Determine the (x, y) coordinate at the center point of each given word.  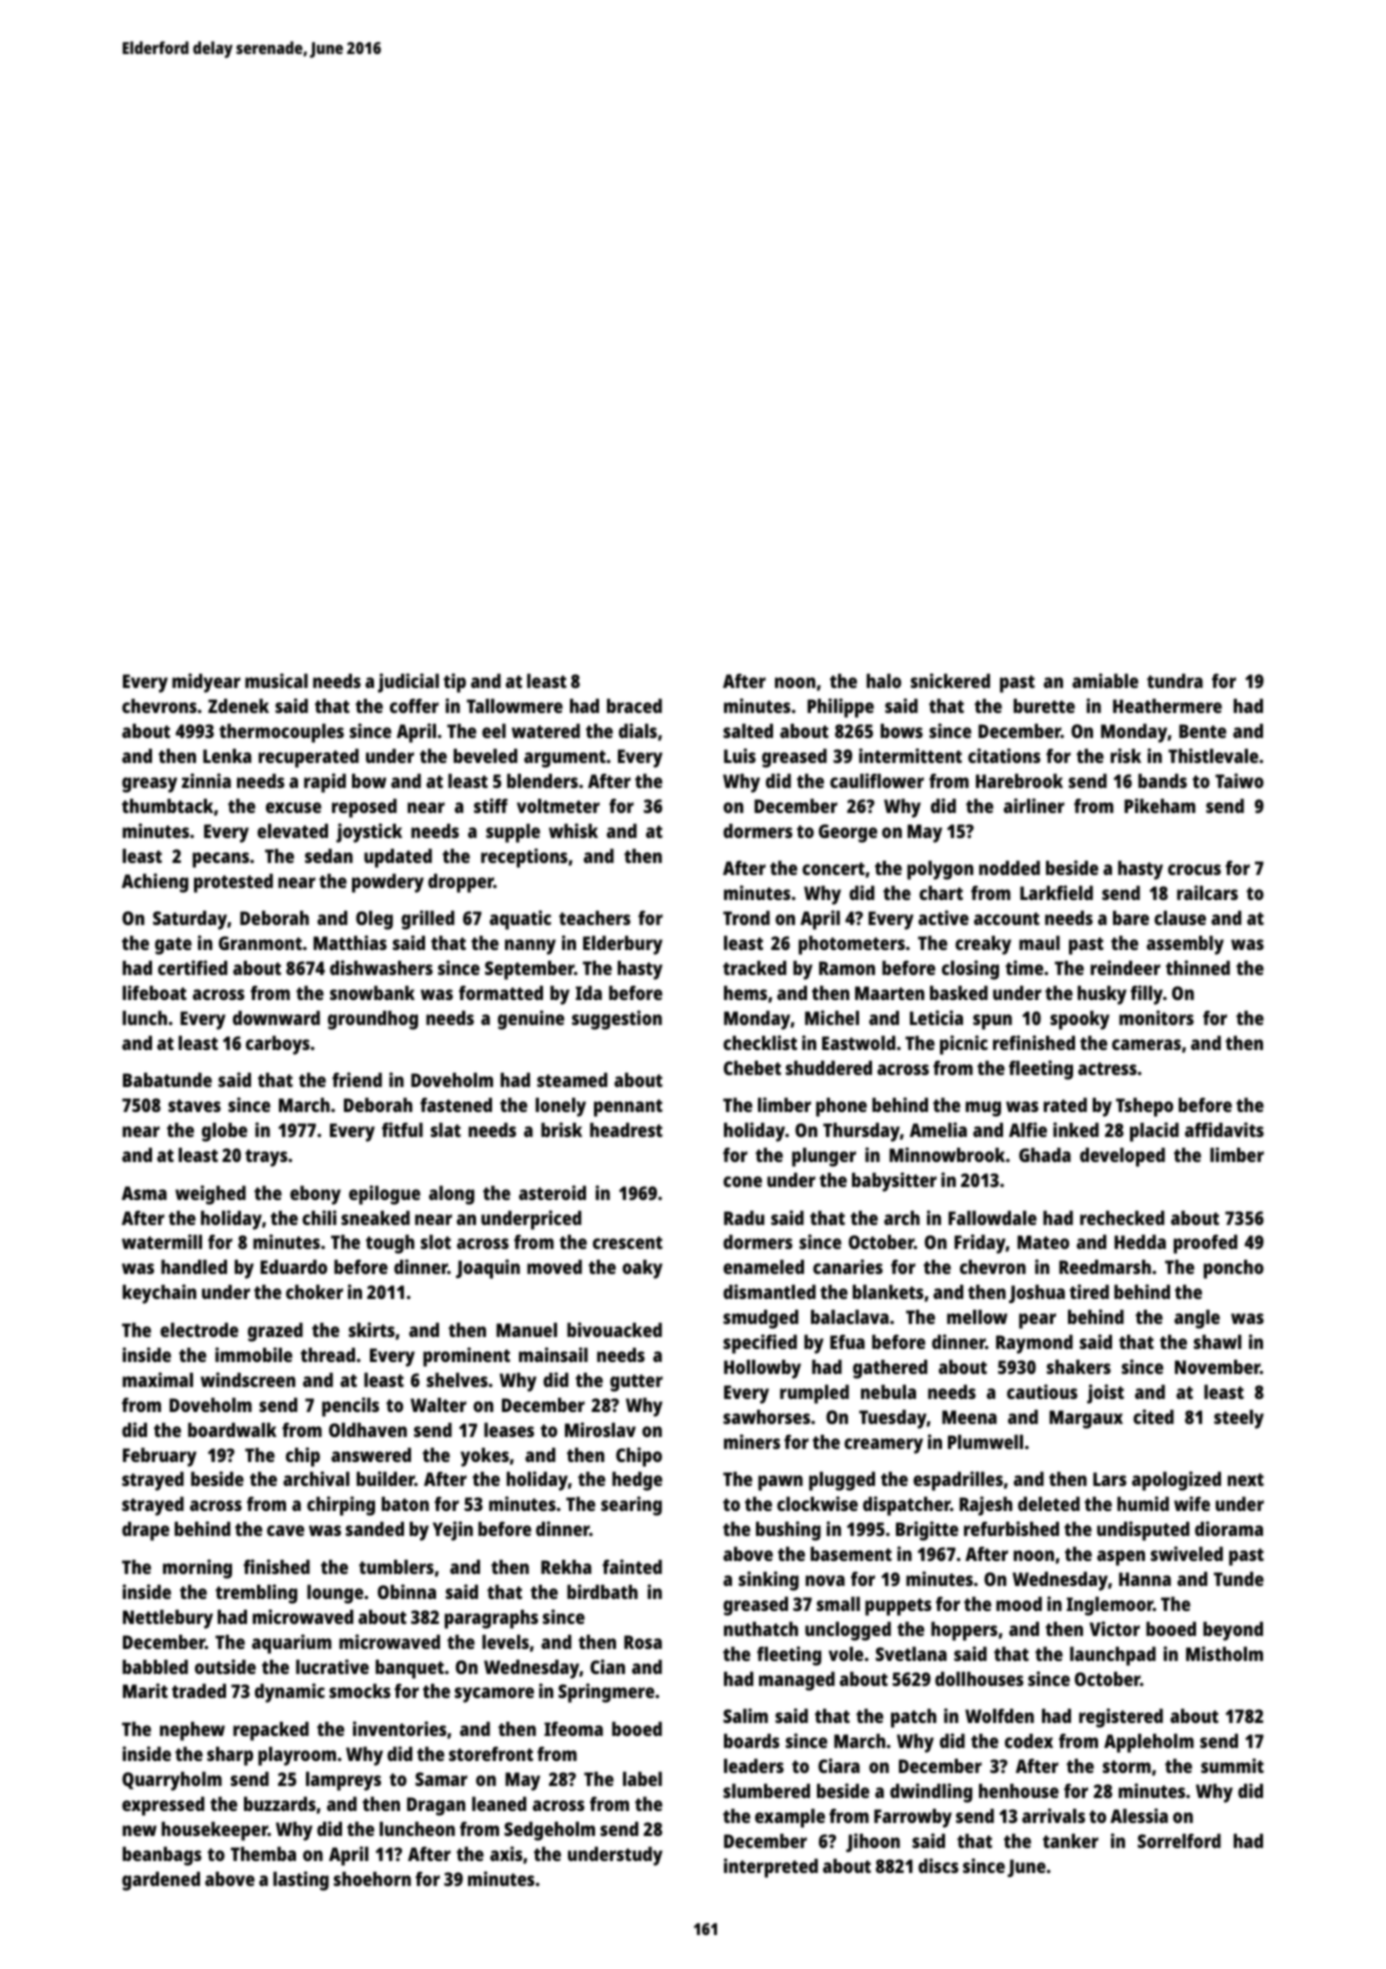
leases (509, 1429)
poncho (1234, 1269)
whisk (573, 830)
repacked (271, 1731)
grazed (275, 1332)
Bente (1202, 731)
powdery (388, 883)
